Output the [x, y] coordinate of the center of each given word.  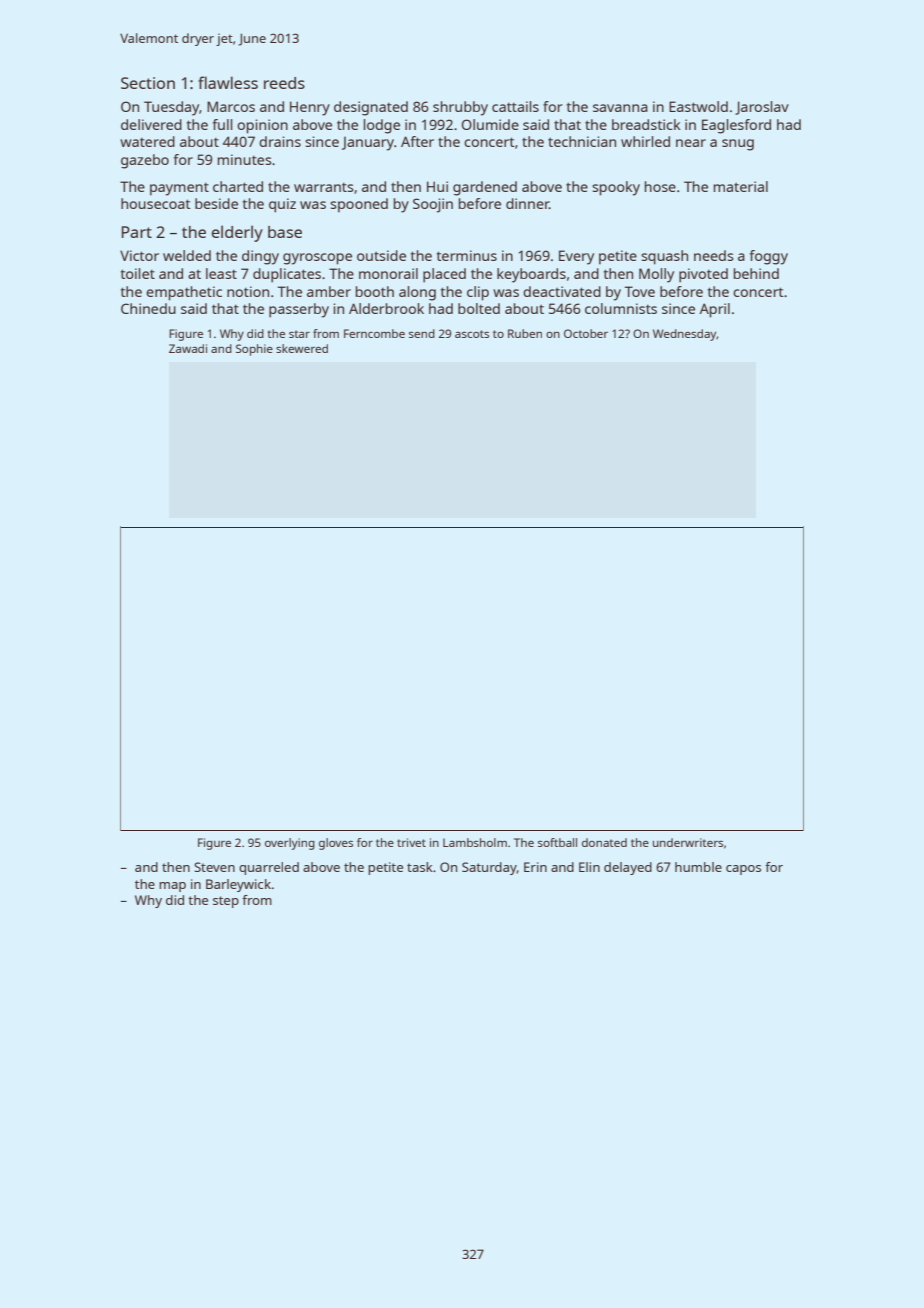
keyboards [531, 275]
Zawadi [188, 348]
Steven [214, 867]
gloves [336, 844]
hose [660, 186]
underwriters [688, 842]
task [420, 867]
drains [280, 141]
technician [582, 141]
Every [576, 257]
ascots [472, 334]
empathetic [184, 293]
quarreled [269, 868]
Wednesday [685, 335]
